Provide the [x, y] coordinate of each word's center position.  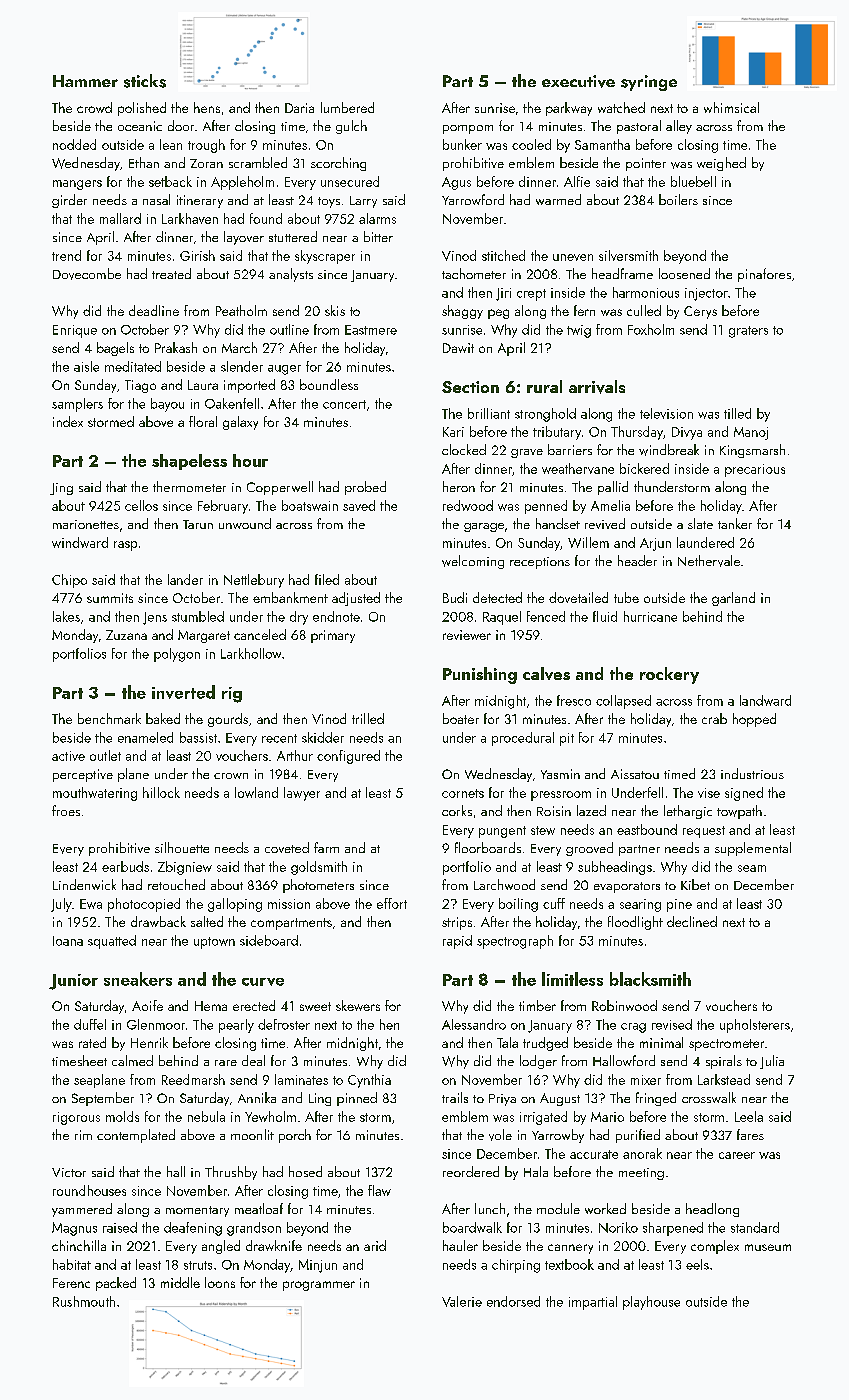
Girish [197, 255]
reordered [471, 1171]
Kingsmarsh [752, 451]
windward [80, 542]
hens [207, 107]
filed [327, 579]
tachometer [474, 273]
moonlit [252, 1134]
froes [66, 810]
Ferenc [71, 1283]
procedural [523, 739]
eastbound [647, 829]
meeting [641, 1174]
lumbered [347, 107]
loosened [684, 273]
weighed [721, 164]
